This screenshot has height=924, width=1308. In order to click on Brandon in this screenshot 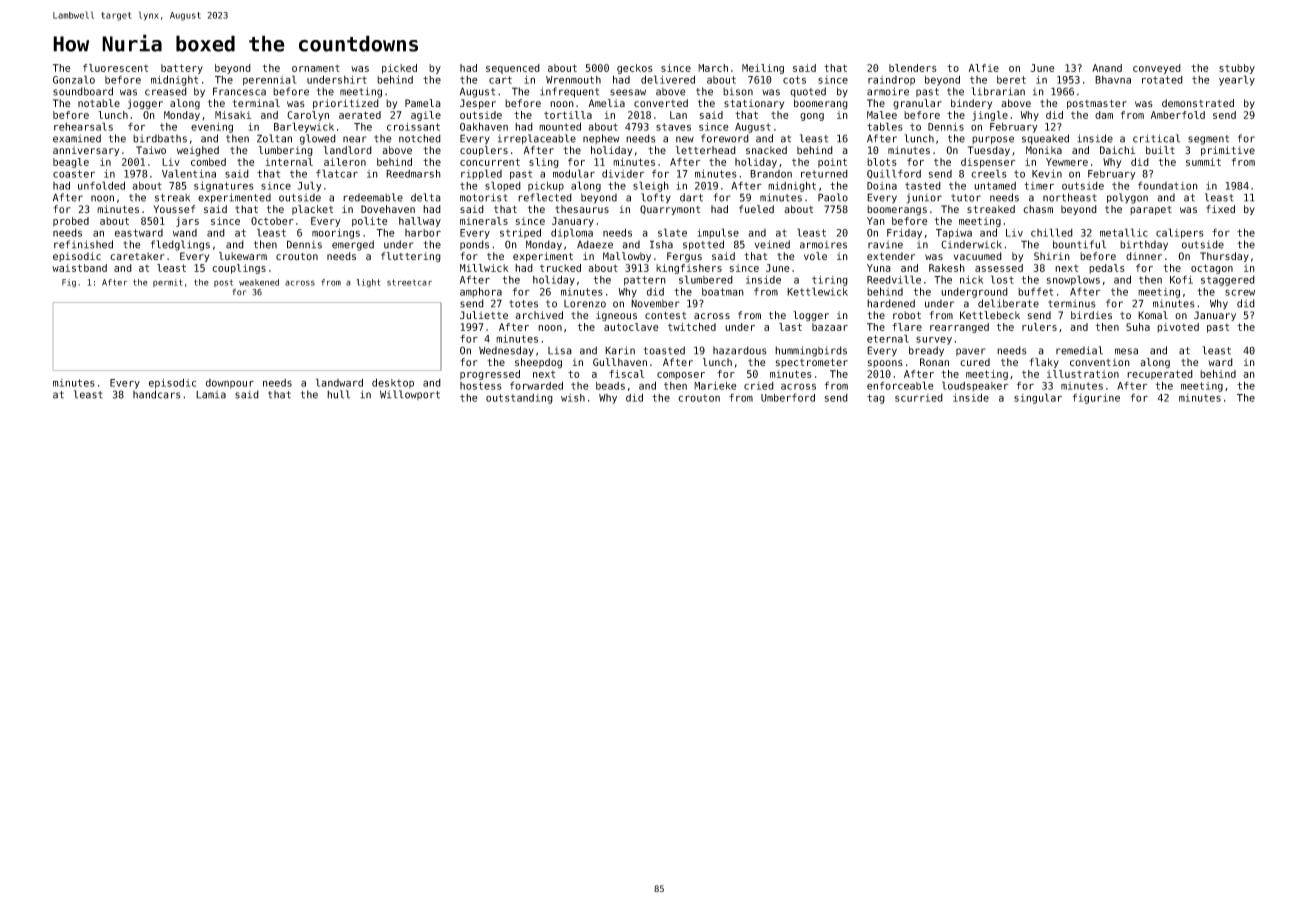, I will do `click(771, 174)`.
